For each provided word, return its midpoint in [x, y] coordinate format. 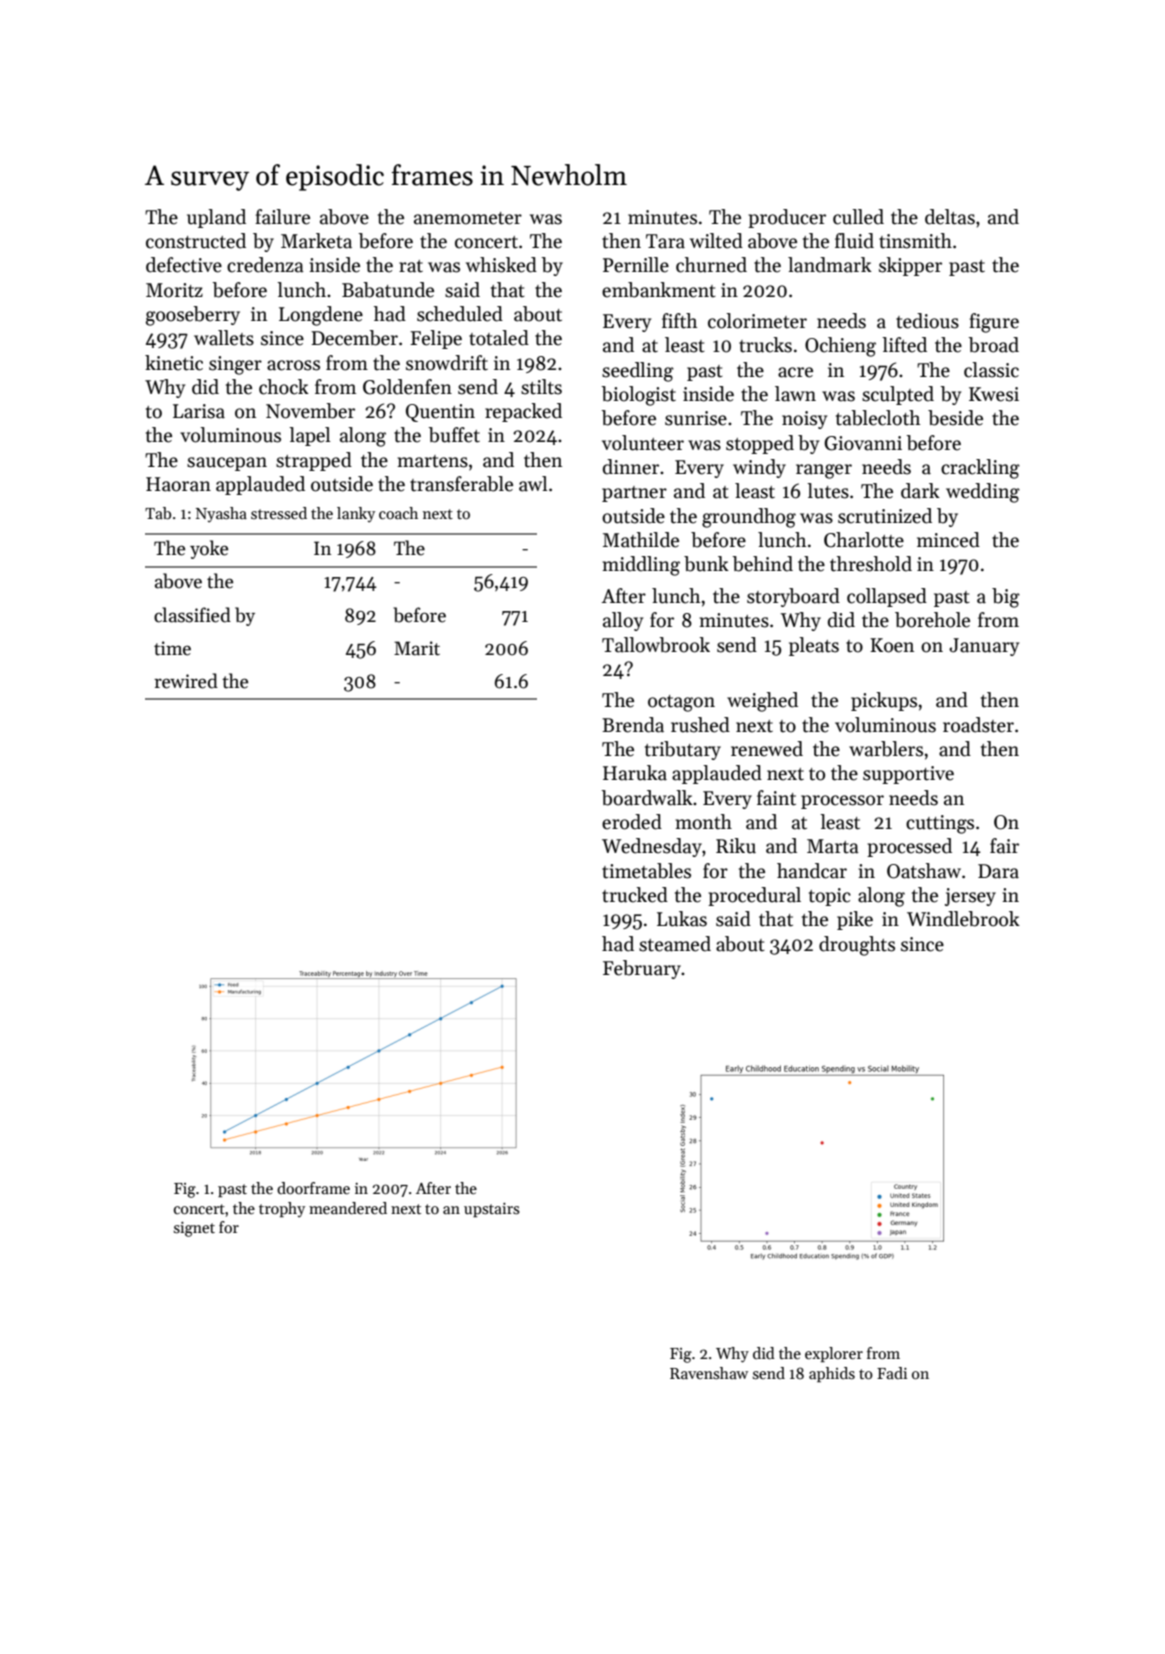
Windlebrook [963, 919]
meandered [348, 1208]
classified [192, 615]
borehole [932, 620]
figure [994, 323]
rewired [186, 681]
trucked [635, 895]
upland [216, 218]
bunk [706, 564]
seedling [638, 372]
